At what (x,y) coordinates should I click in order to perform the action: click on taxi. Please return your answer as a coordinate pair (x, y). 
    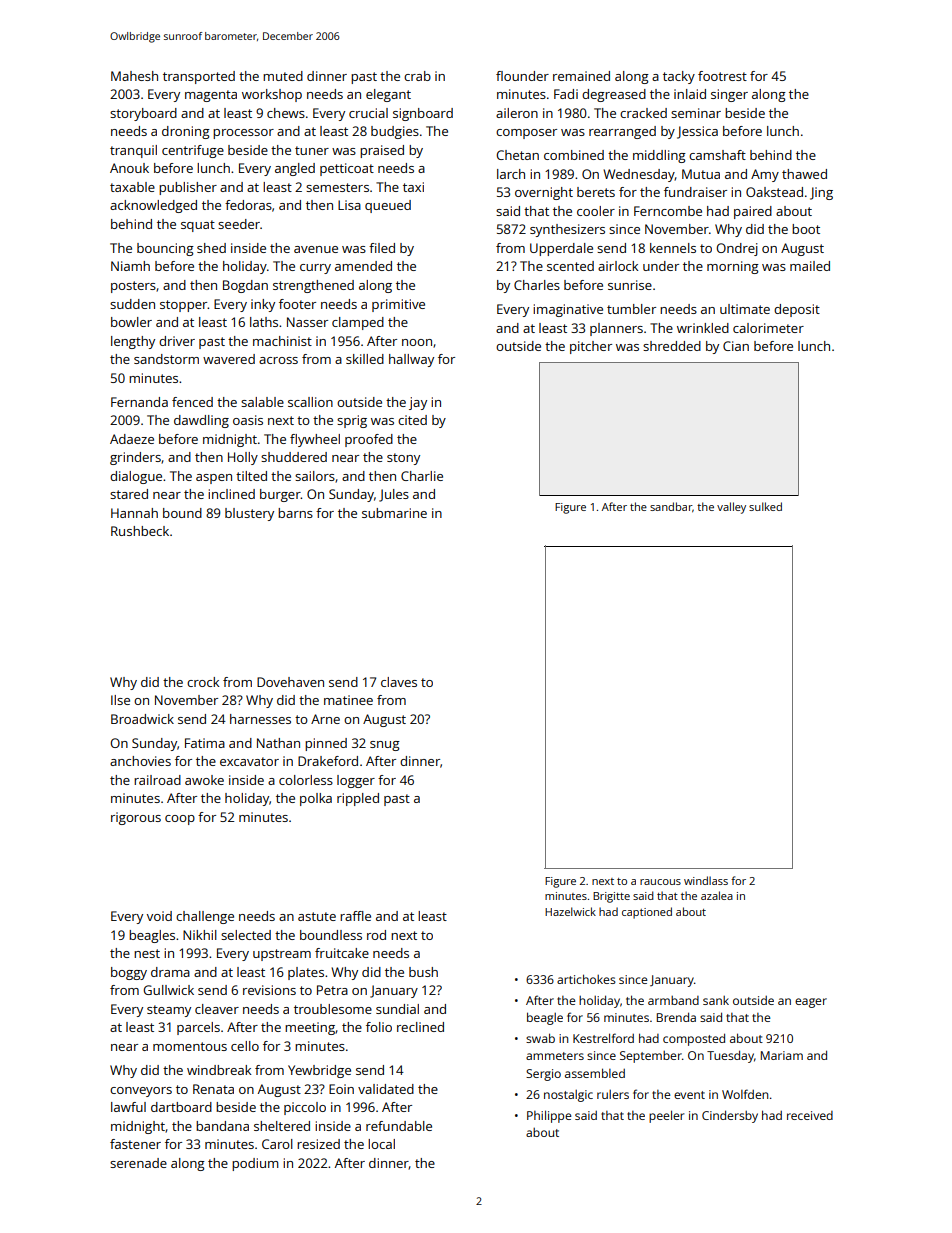
    Looking at the image, I should click on (413, 187).
